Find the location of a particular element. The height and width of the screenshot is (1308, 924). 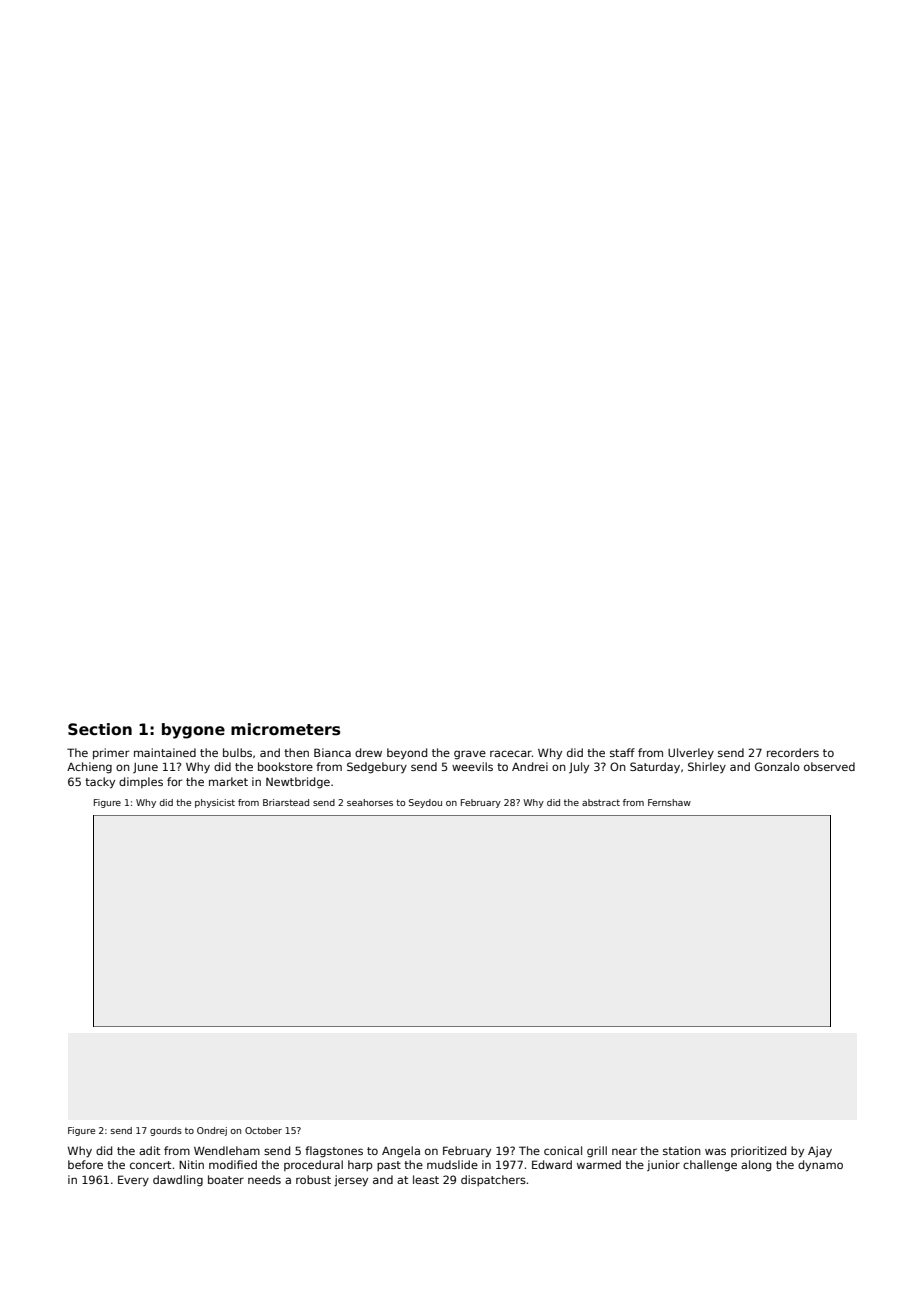

jersey is located at coordinates (351, 1181).
